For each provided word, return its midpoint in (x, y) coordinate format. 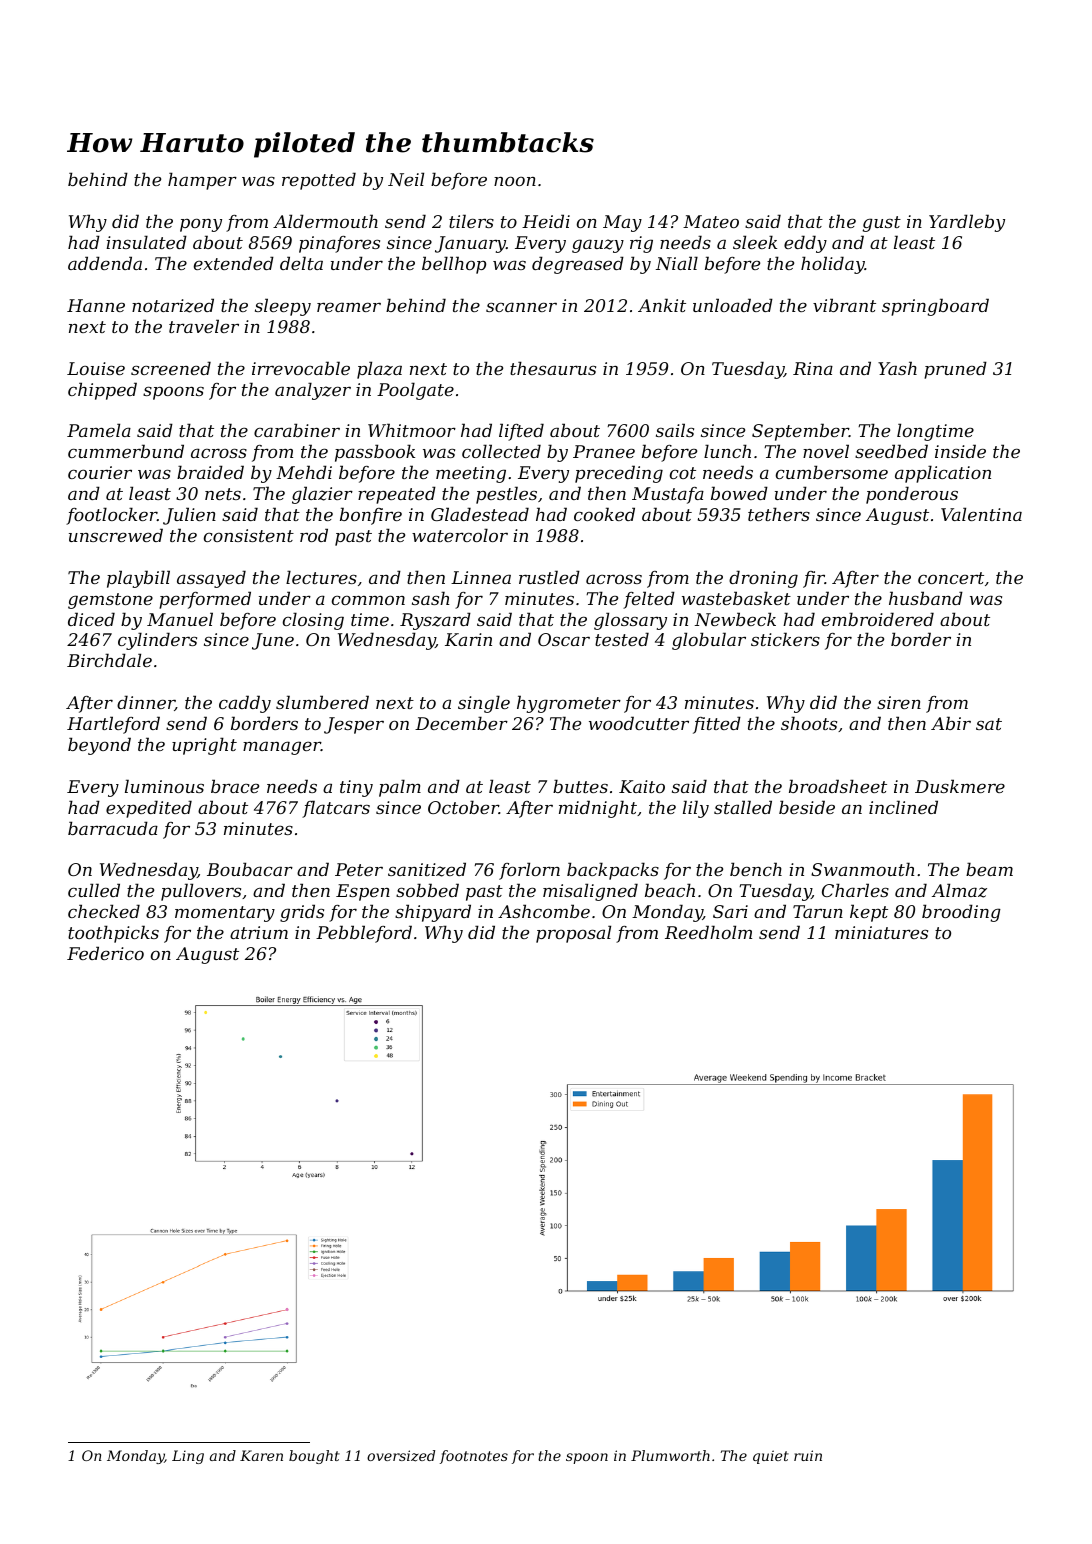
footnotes (474, 1457)
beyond (99, 746)
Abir (951, 723)
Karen (261, 1455)
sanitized (427, 869)
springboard (935, 307)
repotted (319, 181)
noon (515, 181)
